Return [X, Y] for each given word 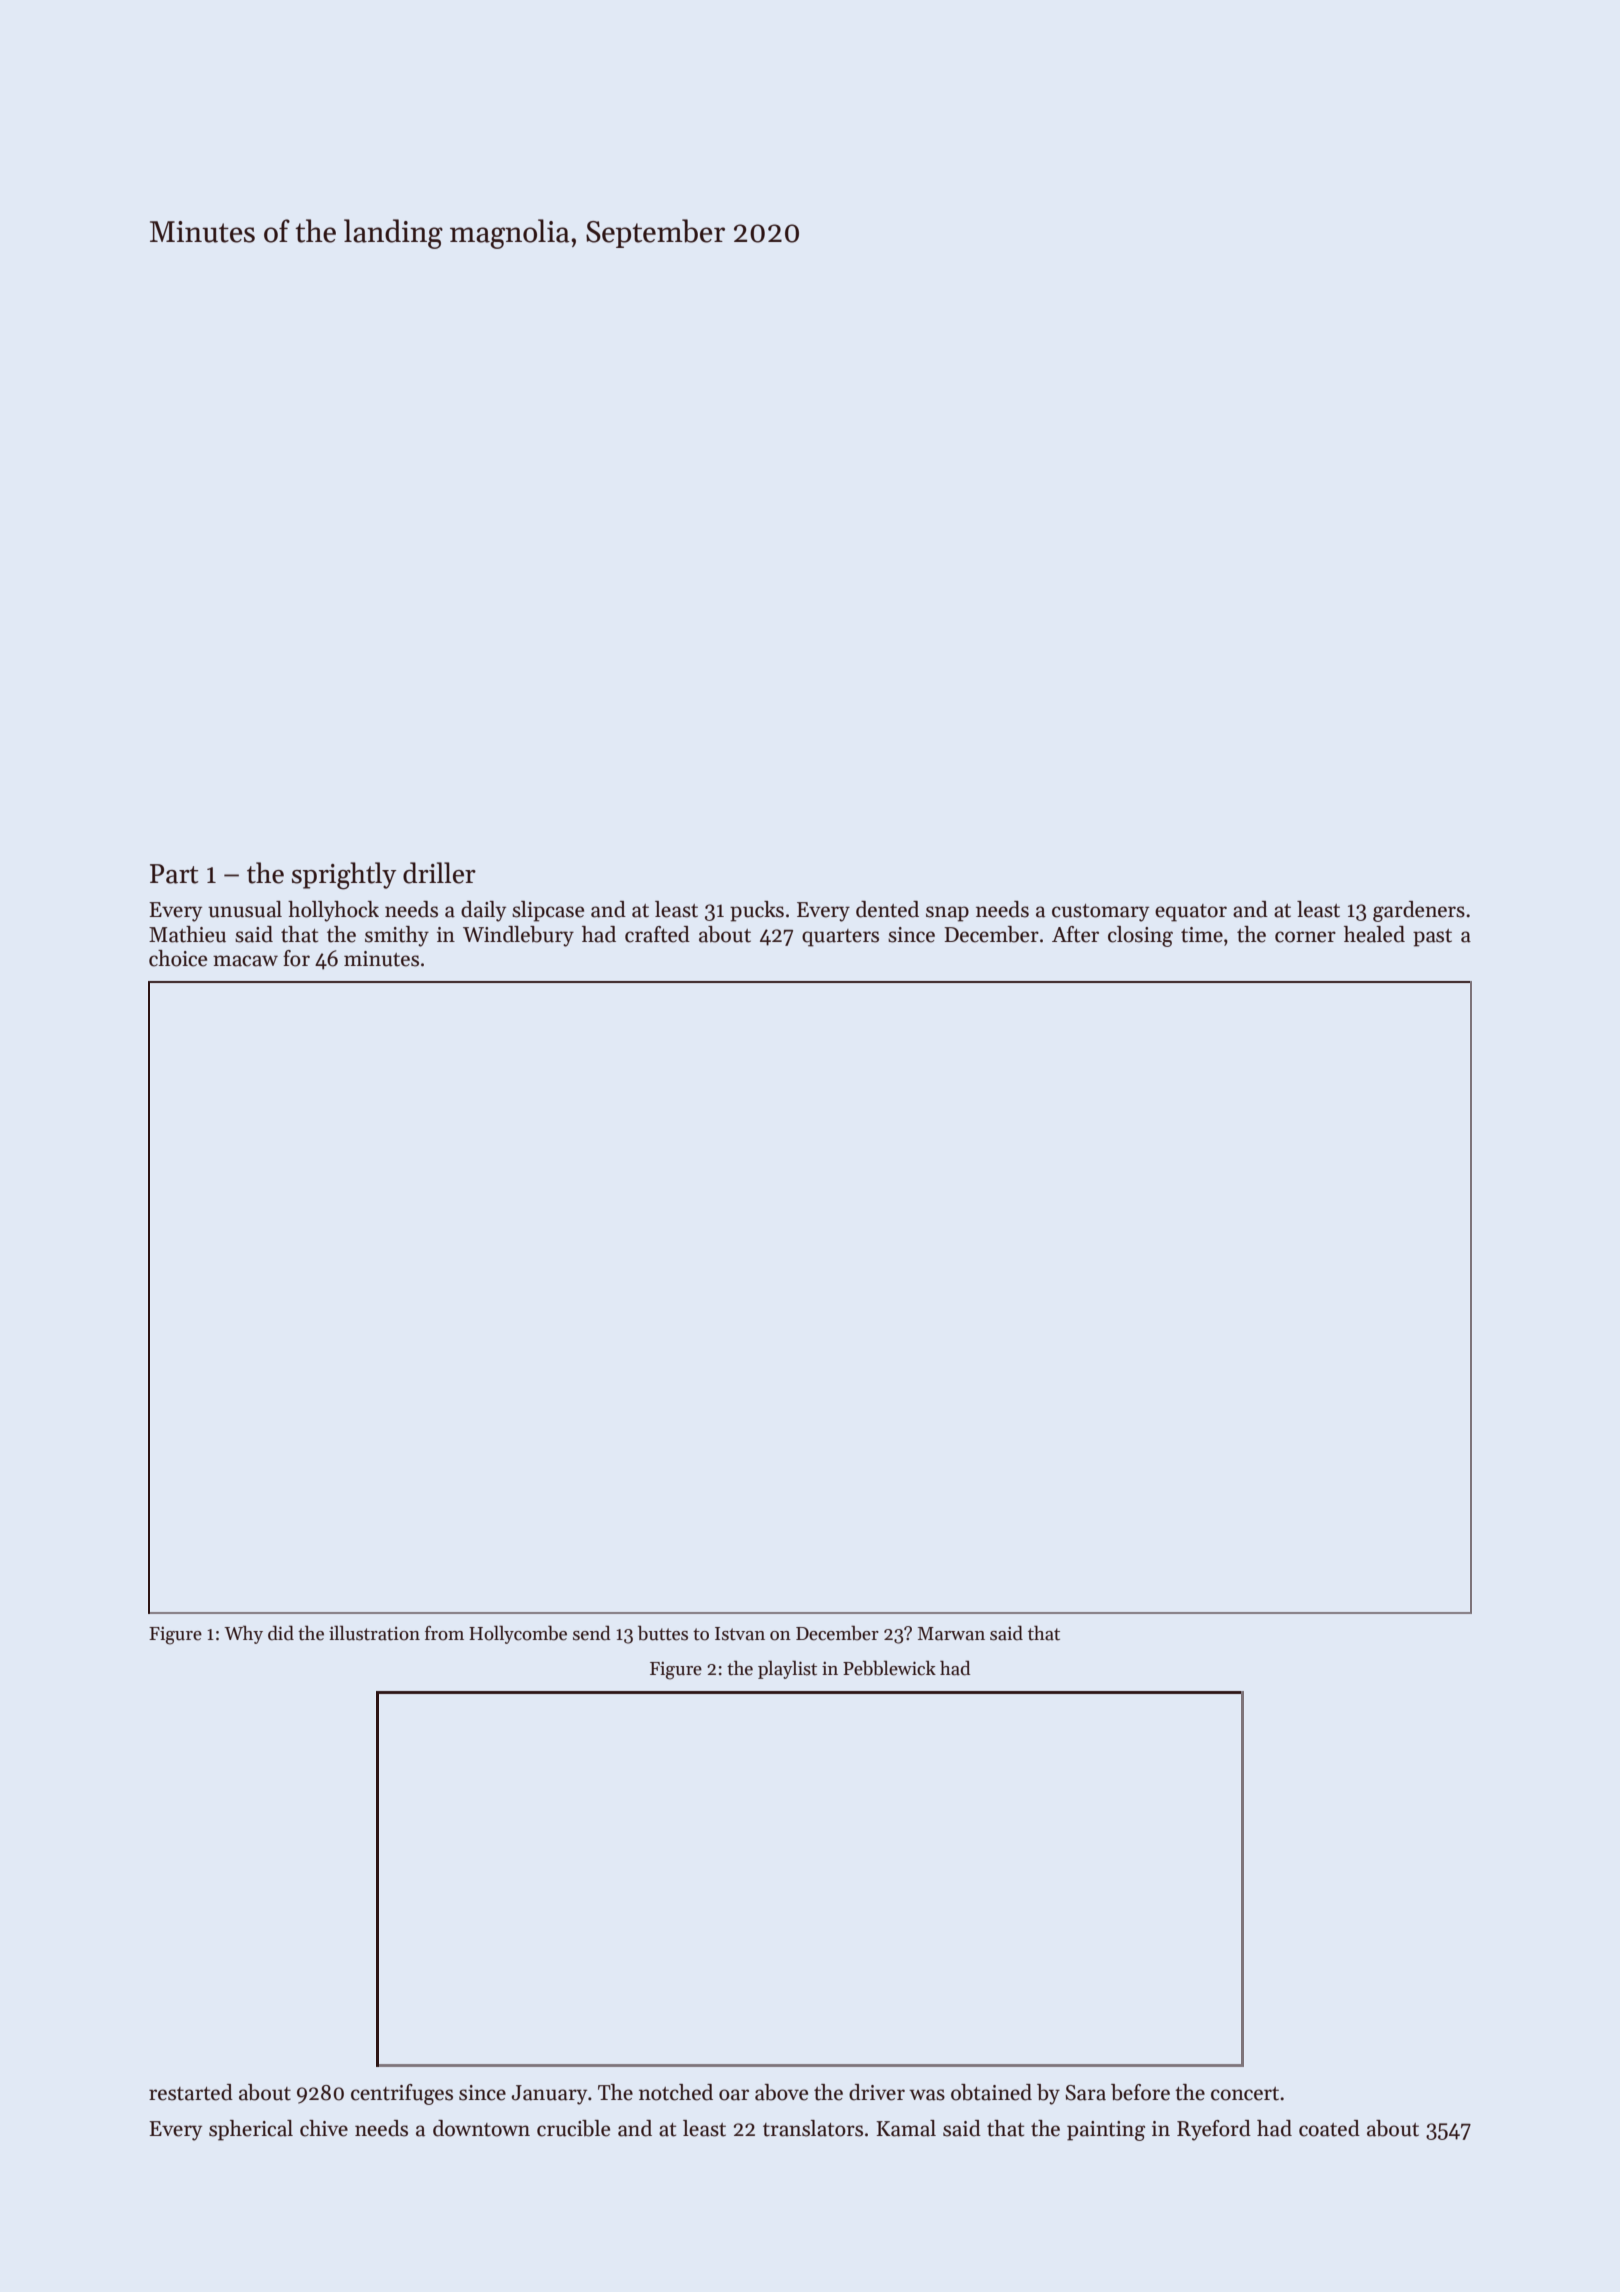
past [1432, 938]
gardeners [1419, 911]
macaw [245, 961]
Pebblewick [889, 1668]
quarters [840, 938]
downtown [481, 2128]
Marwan [951, 1634]
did [281, 1633]
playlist [787, 1669]
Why [243, 1634]
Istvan [740, 1634]
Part [174, 874]
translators [813, 2128]
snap [947, 914]
